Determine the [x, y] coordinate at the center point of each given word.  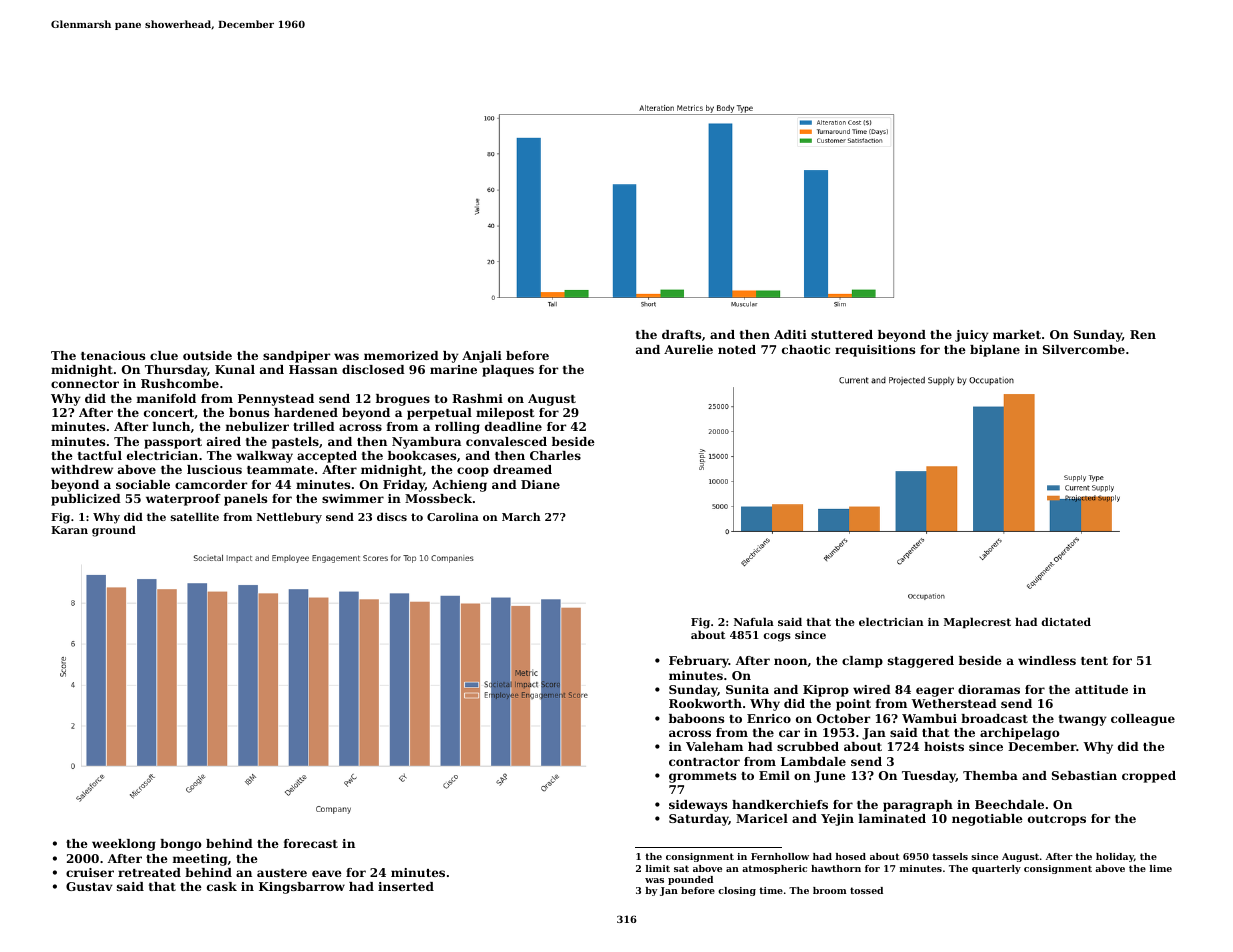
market [1017, 334]
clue [164, 355]
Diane [540, 484]
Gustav [89, 886]
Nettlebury [289, 518]
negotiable [987, 820]
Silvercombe [1084, 349]
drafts [681, 334]
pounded [690, 880]
